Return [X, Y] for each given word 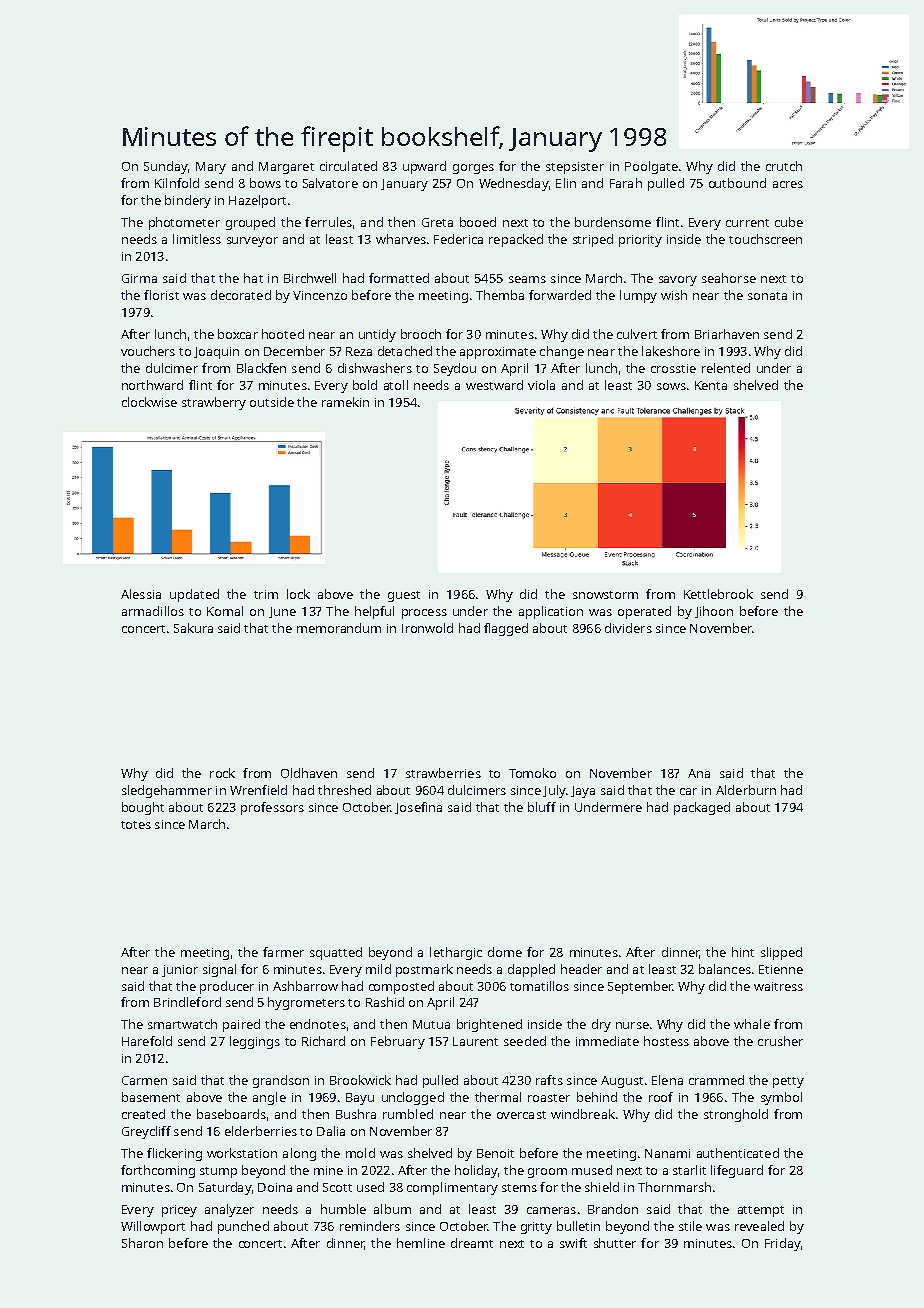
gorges [473, 169]
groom [547, 1173]
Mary [211, 168]
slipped [781, 953]
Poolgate [651, 167]
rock [222, 773]
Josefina [418, 808]
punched [243, 1227]
